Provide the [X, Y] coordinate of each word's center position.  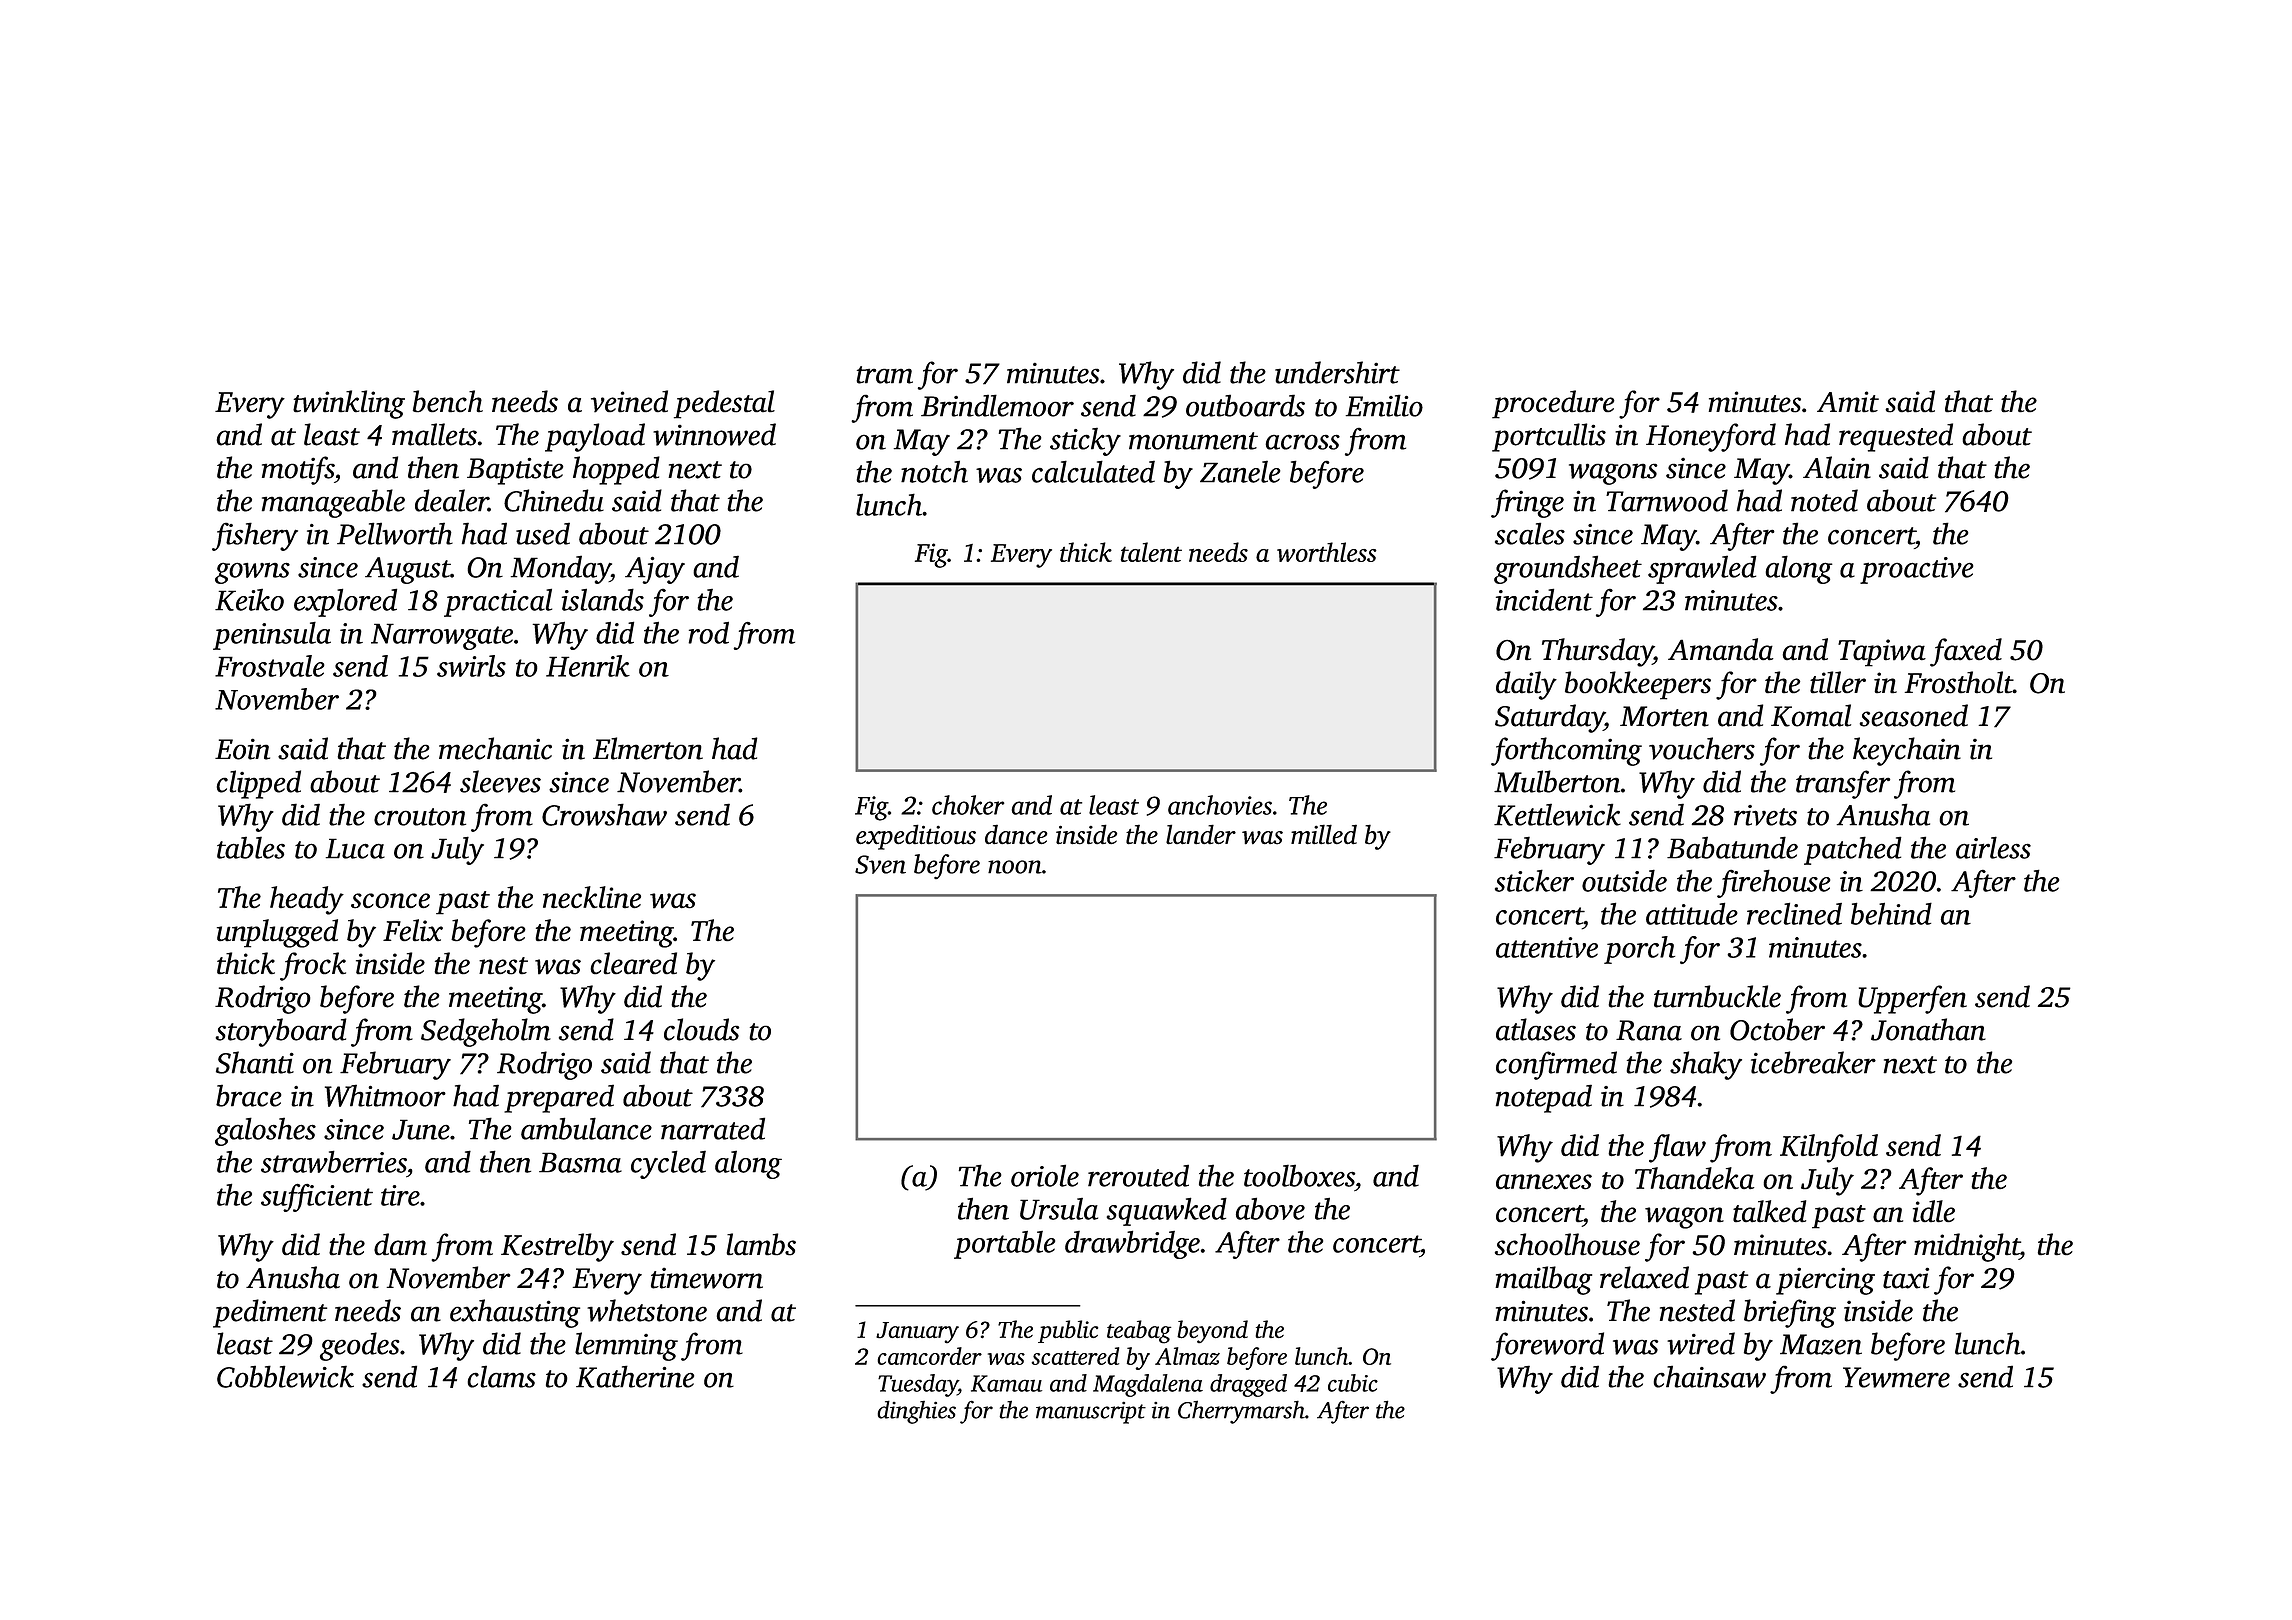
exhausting [515, 1313]
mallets [434, 434]
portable [1004, 1245]
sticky [1085, 441]
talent [1151, 552]
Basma [580, 1162]
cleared [633, 963]
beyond [1212, 1331]
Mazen [1821, 1344]
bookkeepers [1638, 685]
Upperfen [1912, 999]
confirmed [1556, 1065]
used [543, 533]
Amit [1848, 402]
